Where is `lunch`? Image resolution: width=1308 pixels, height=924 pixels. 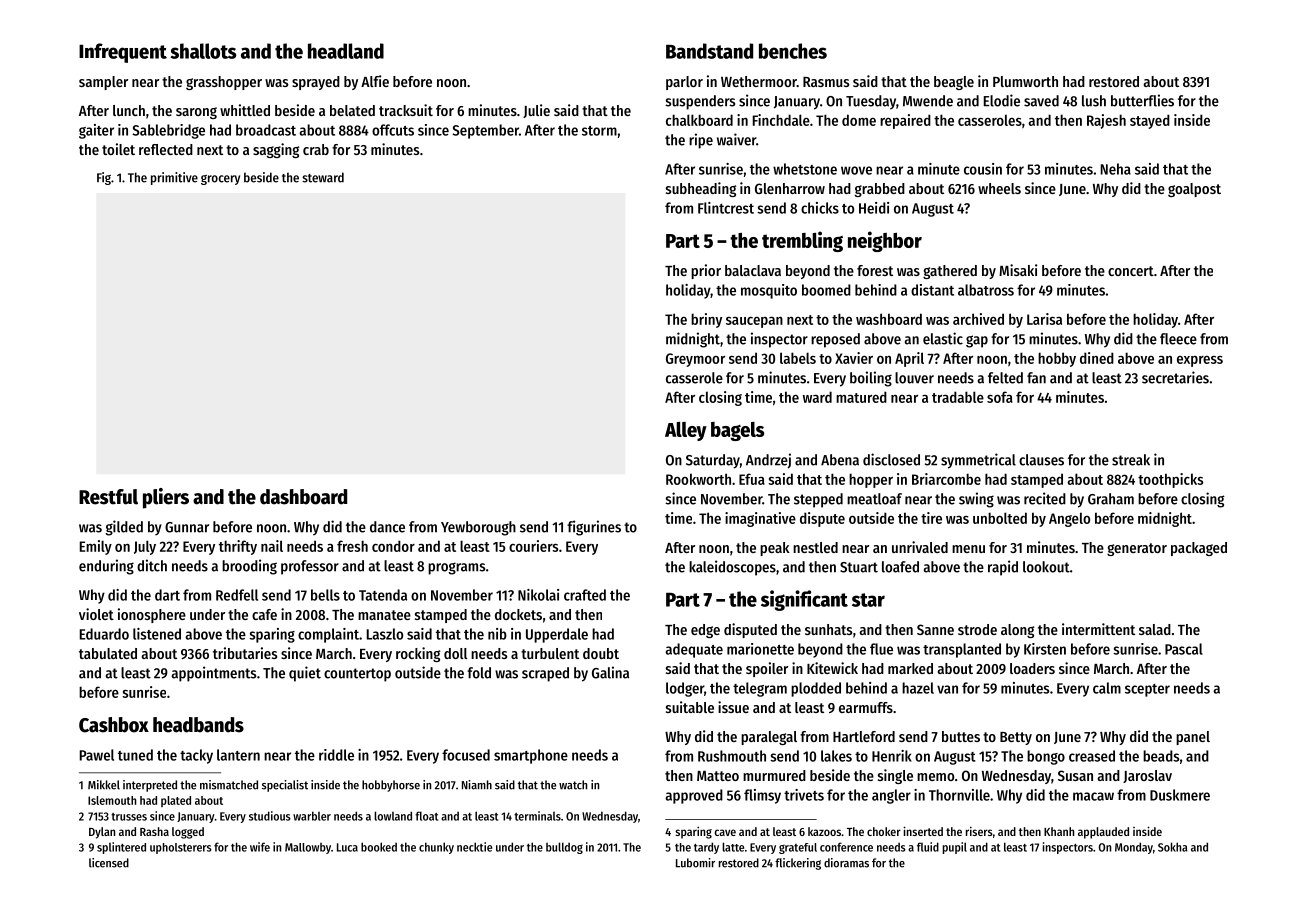
lunch is located at coordinates (129, 110).
